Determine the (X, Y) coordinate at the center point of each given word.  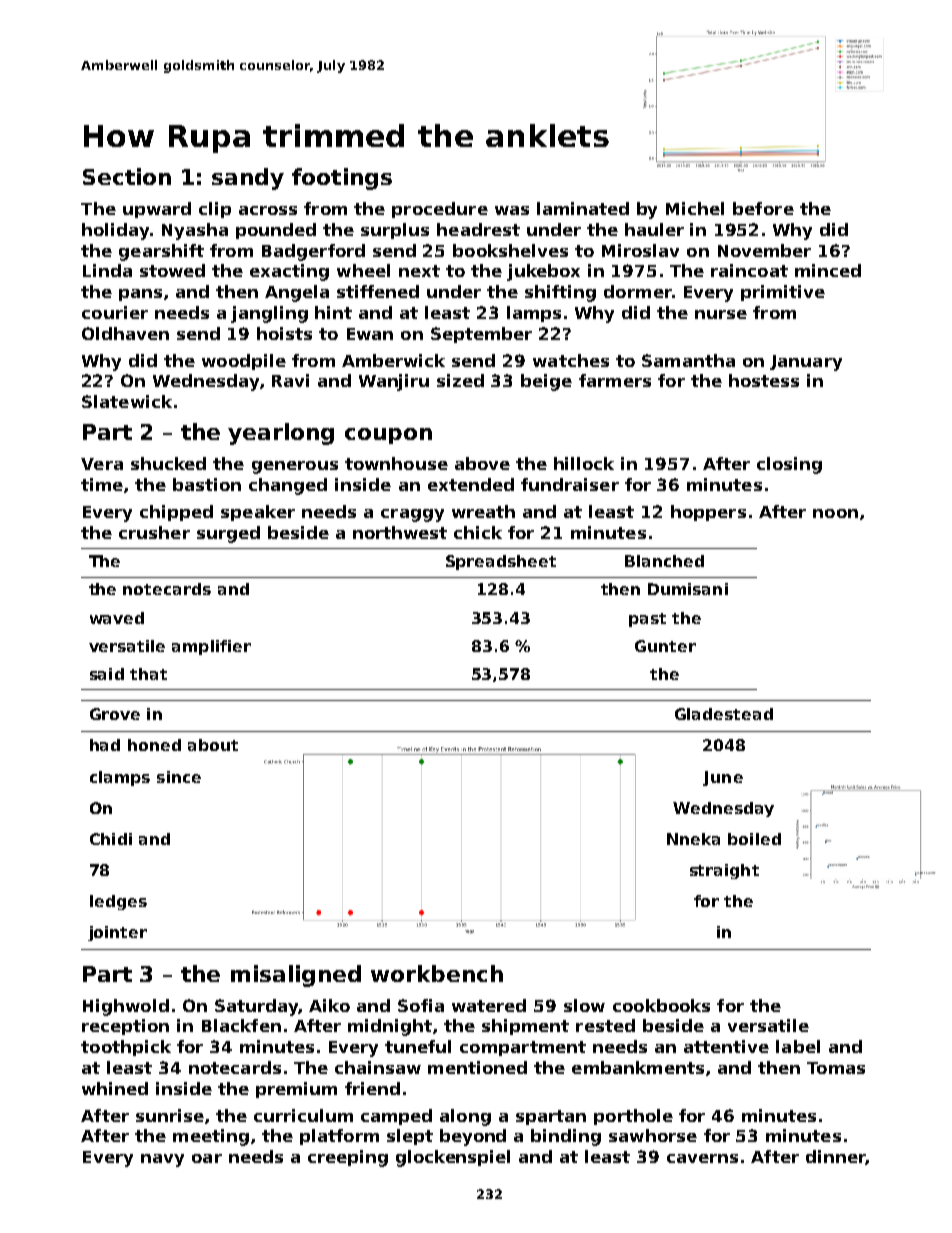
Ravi (290, 380)
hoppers (708, 513)
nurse (721, 314)
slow (584, 1005)
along (465, 1117)
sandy (248, 179)
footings (342, 179)
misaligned (296, 976)
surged (228, 534)
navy (162, 1160)
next (419, 271)
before (763, 208)
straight (724, 871)
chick (478, 532)
